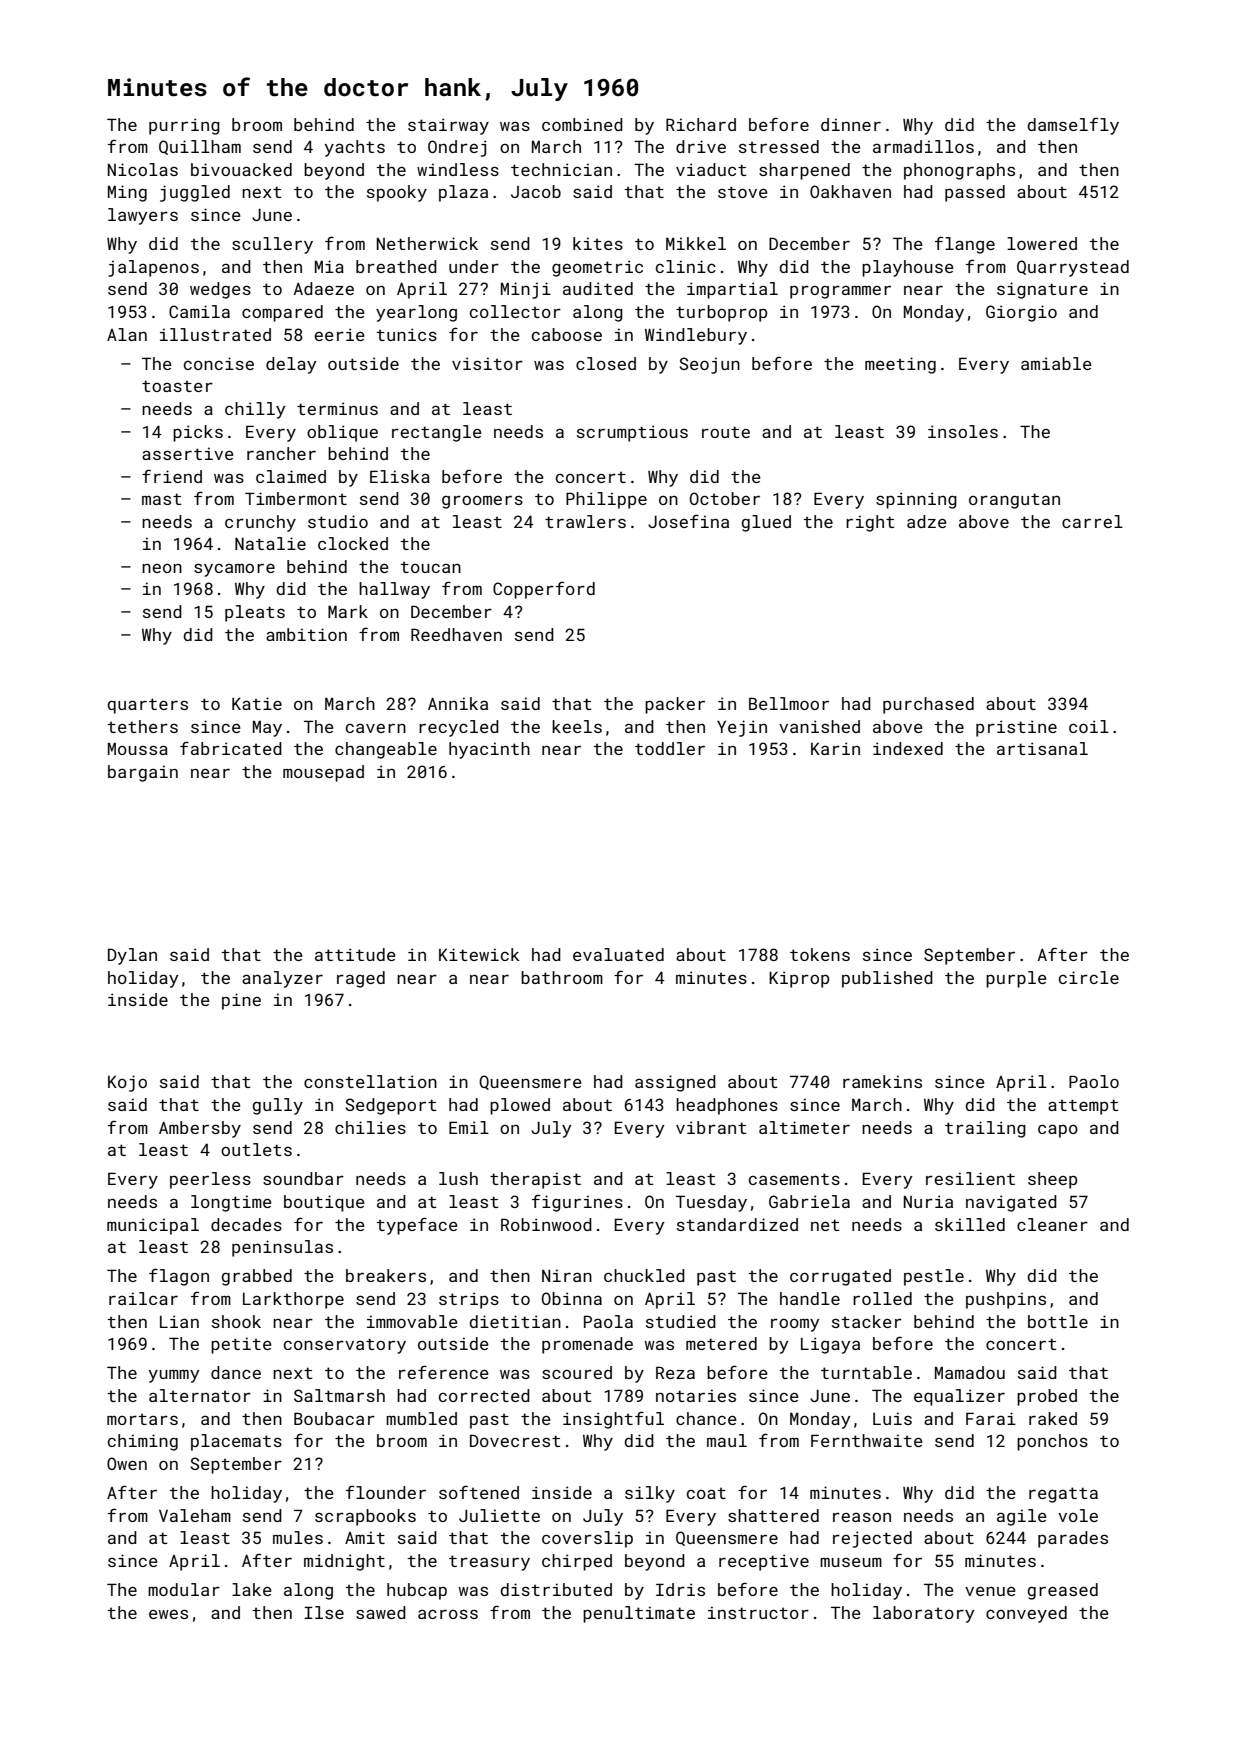  Describe the element at coordinates (370, 1081) in the screenshot. I see `constellation` at that location.
